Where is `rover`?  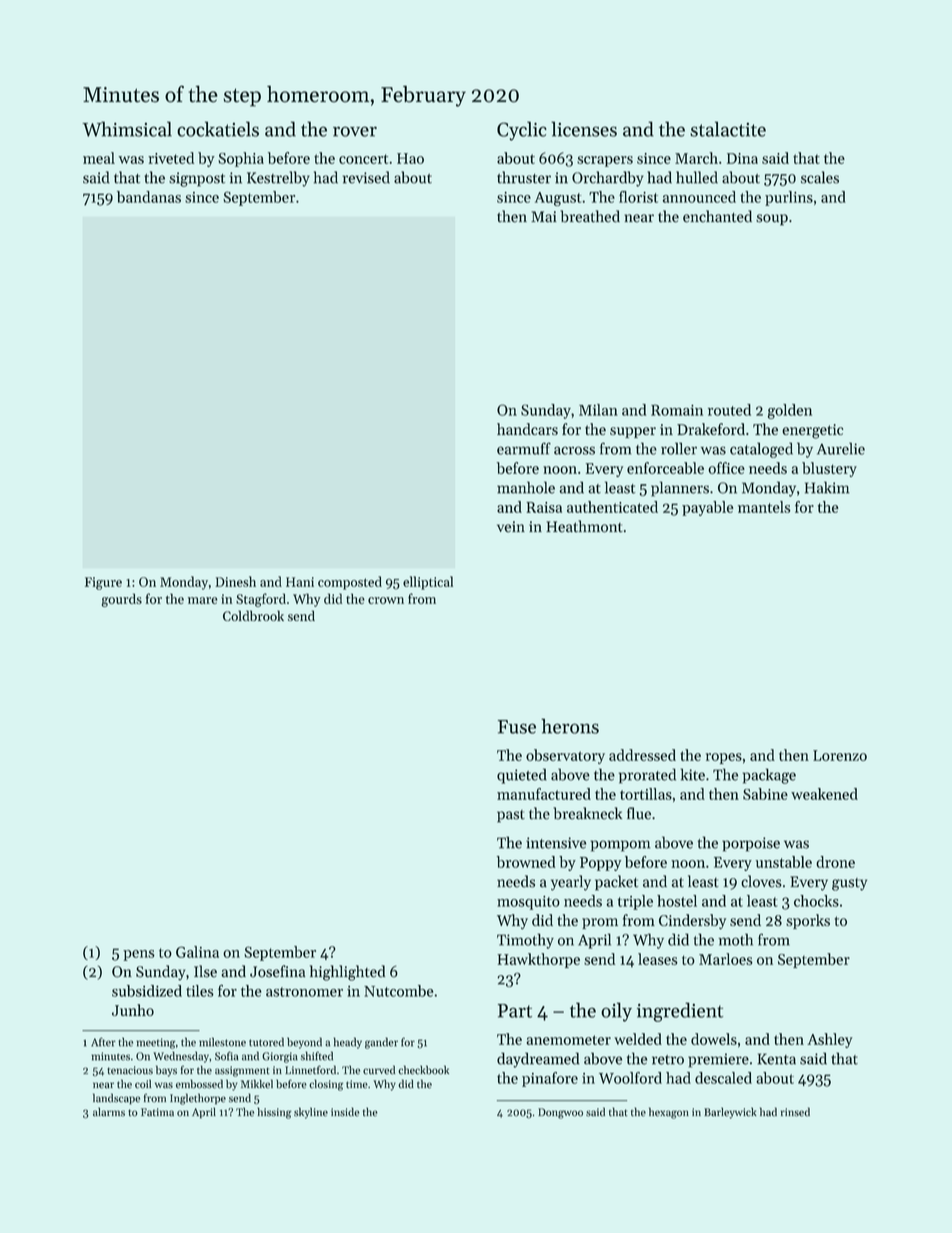
rover is located at coordinates (355, 131).
